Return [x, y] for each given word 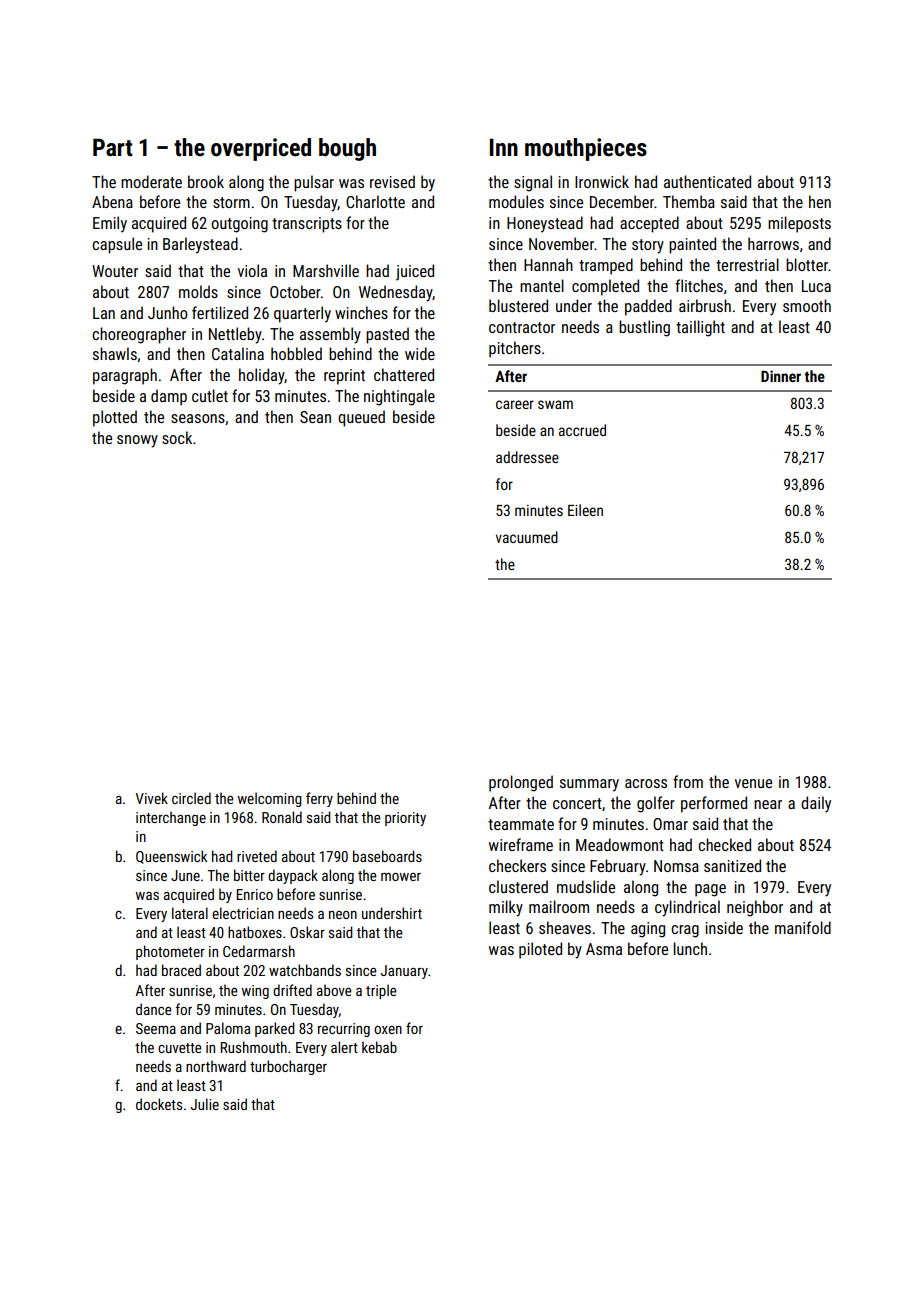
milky [506, 908]
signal [533, 183]
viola [252, 270]
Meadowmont [620, 844]
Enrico [254, 894]
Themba [689, 201]
